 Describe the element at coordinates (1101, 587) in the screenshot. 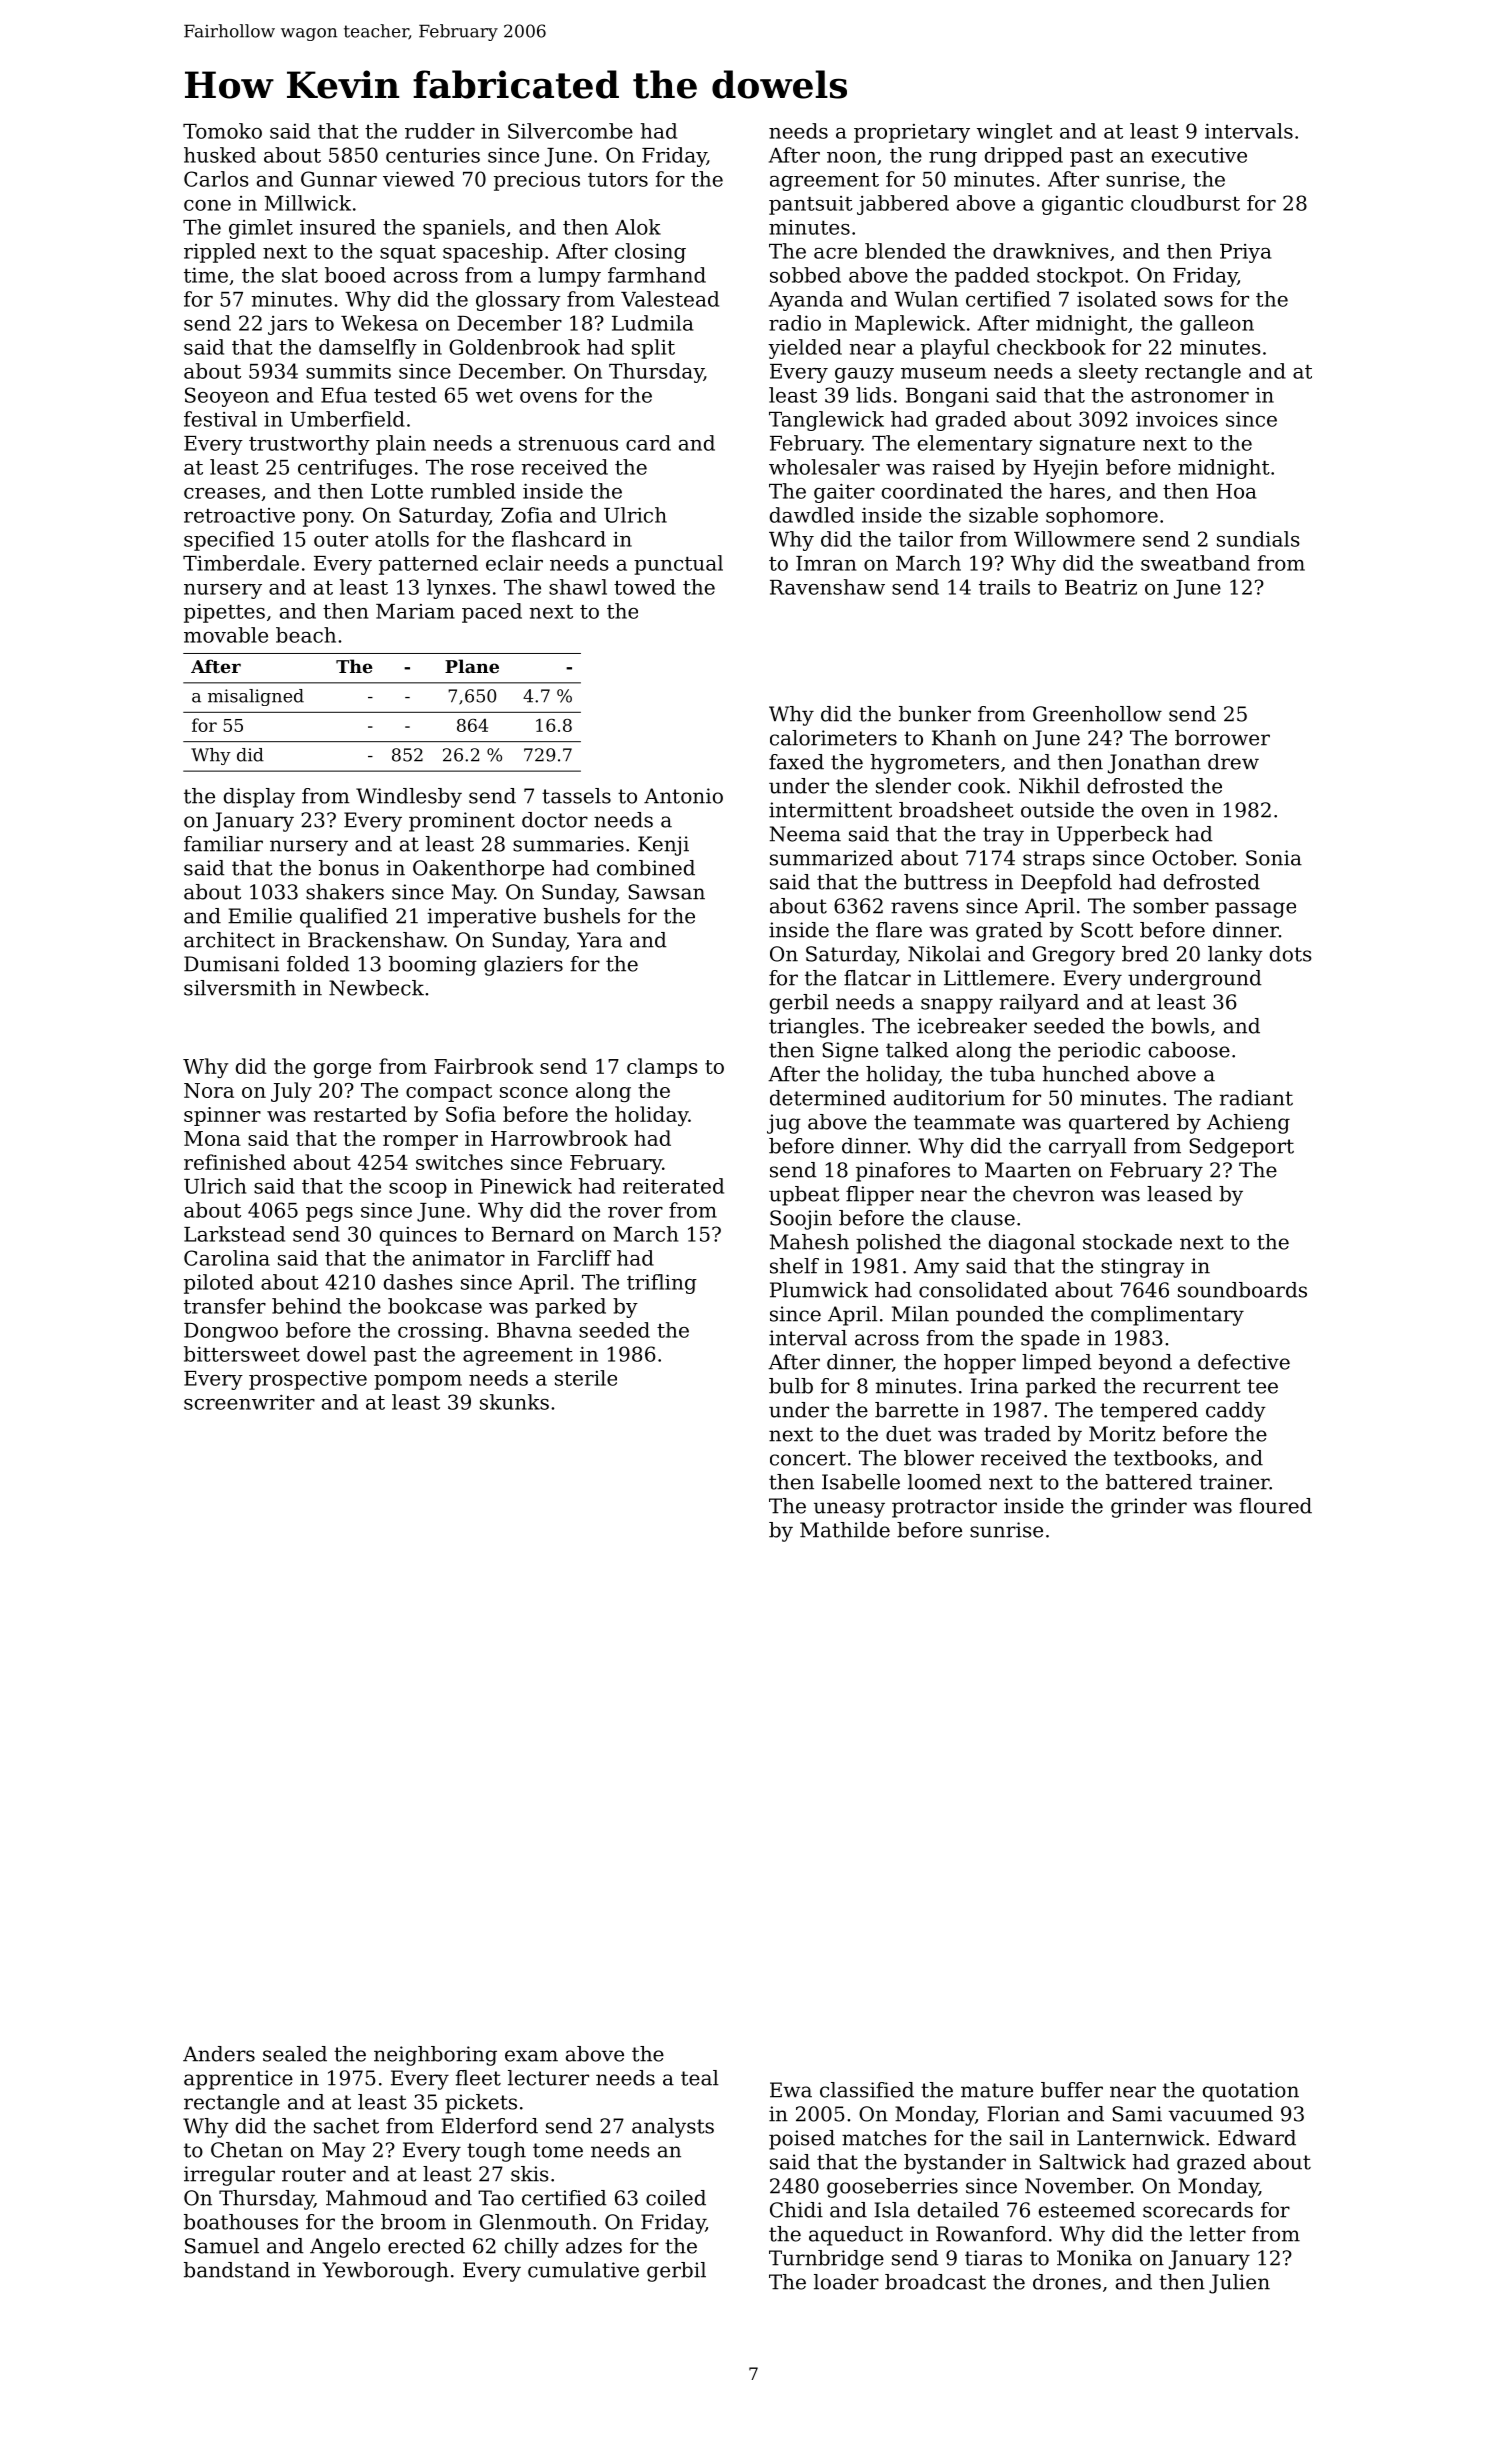

I see `Beatriz` at that location.
